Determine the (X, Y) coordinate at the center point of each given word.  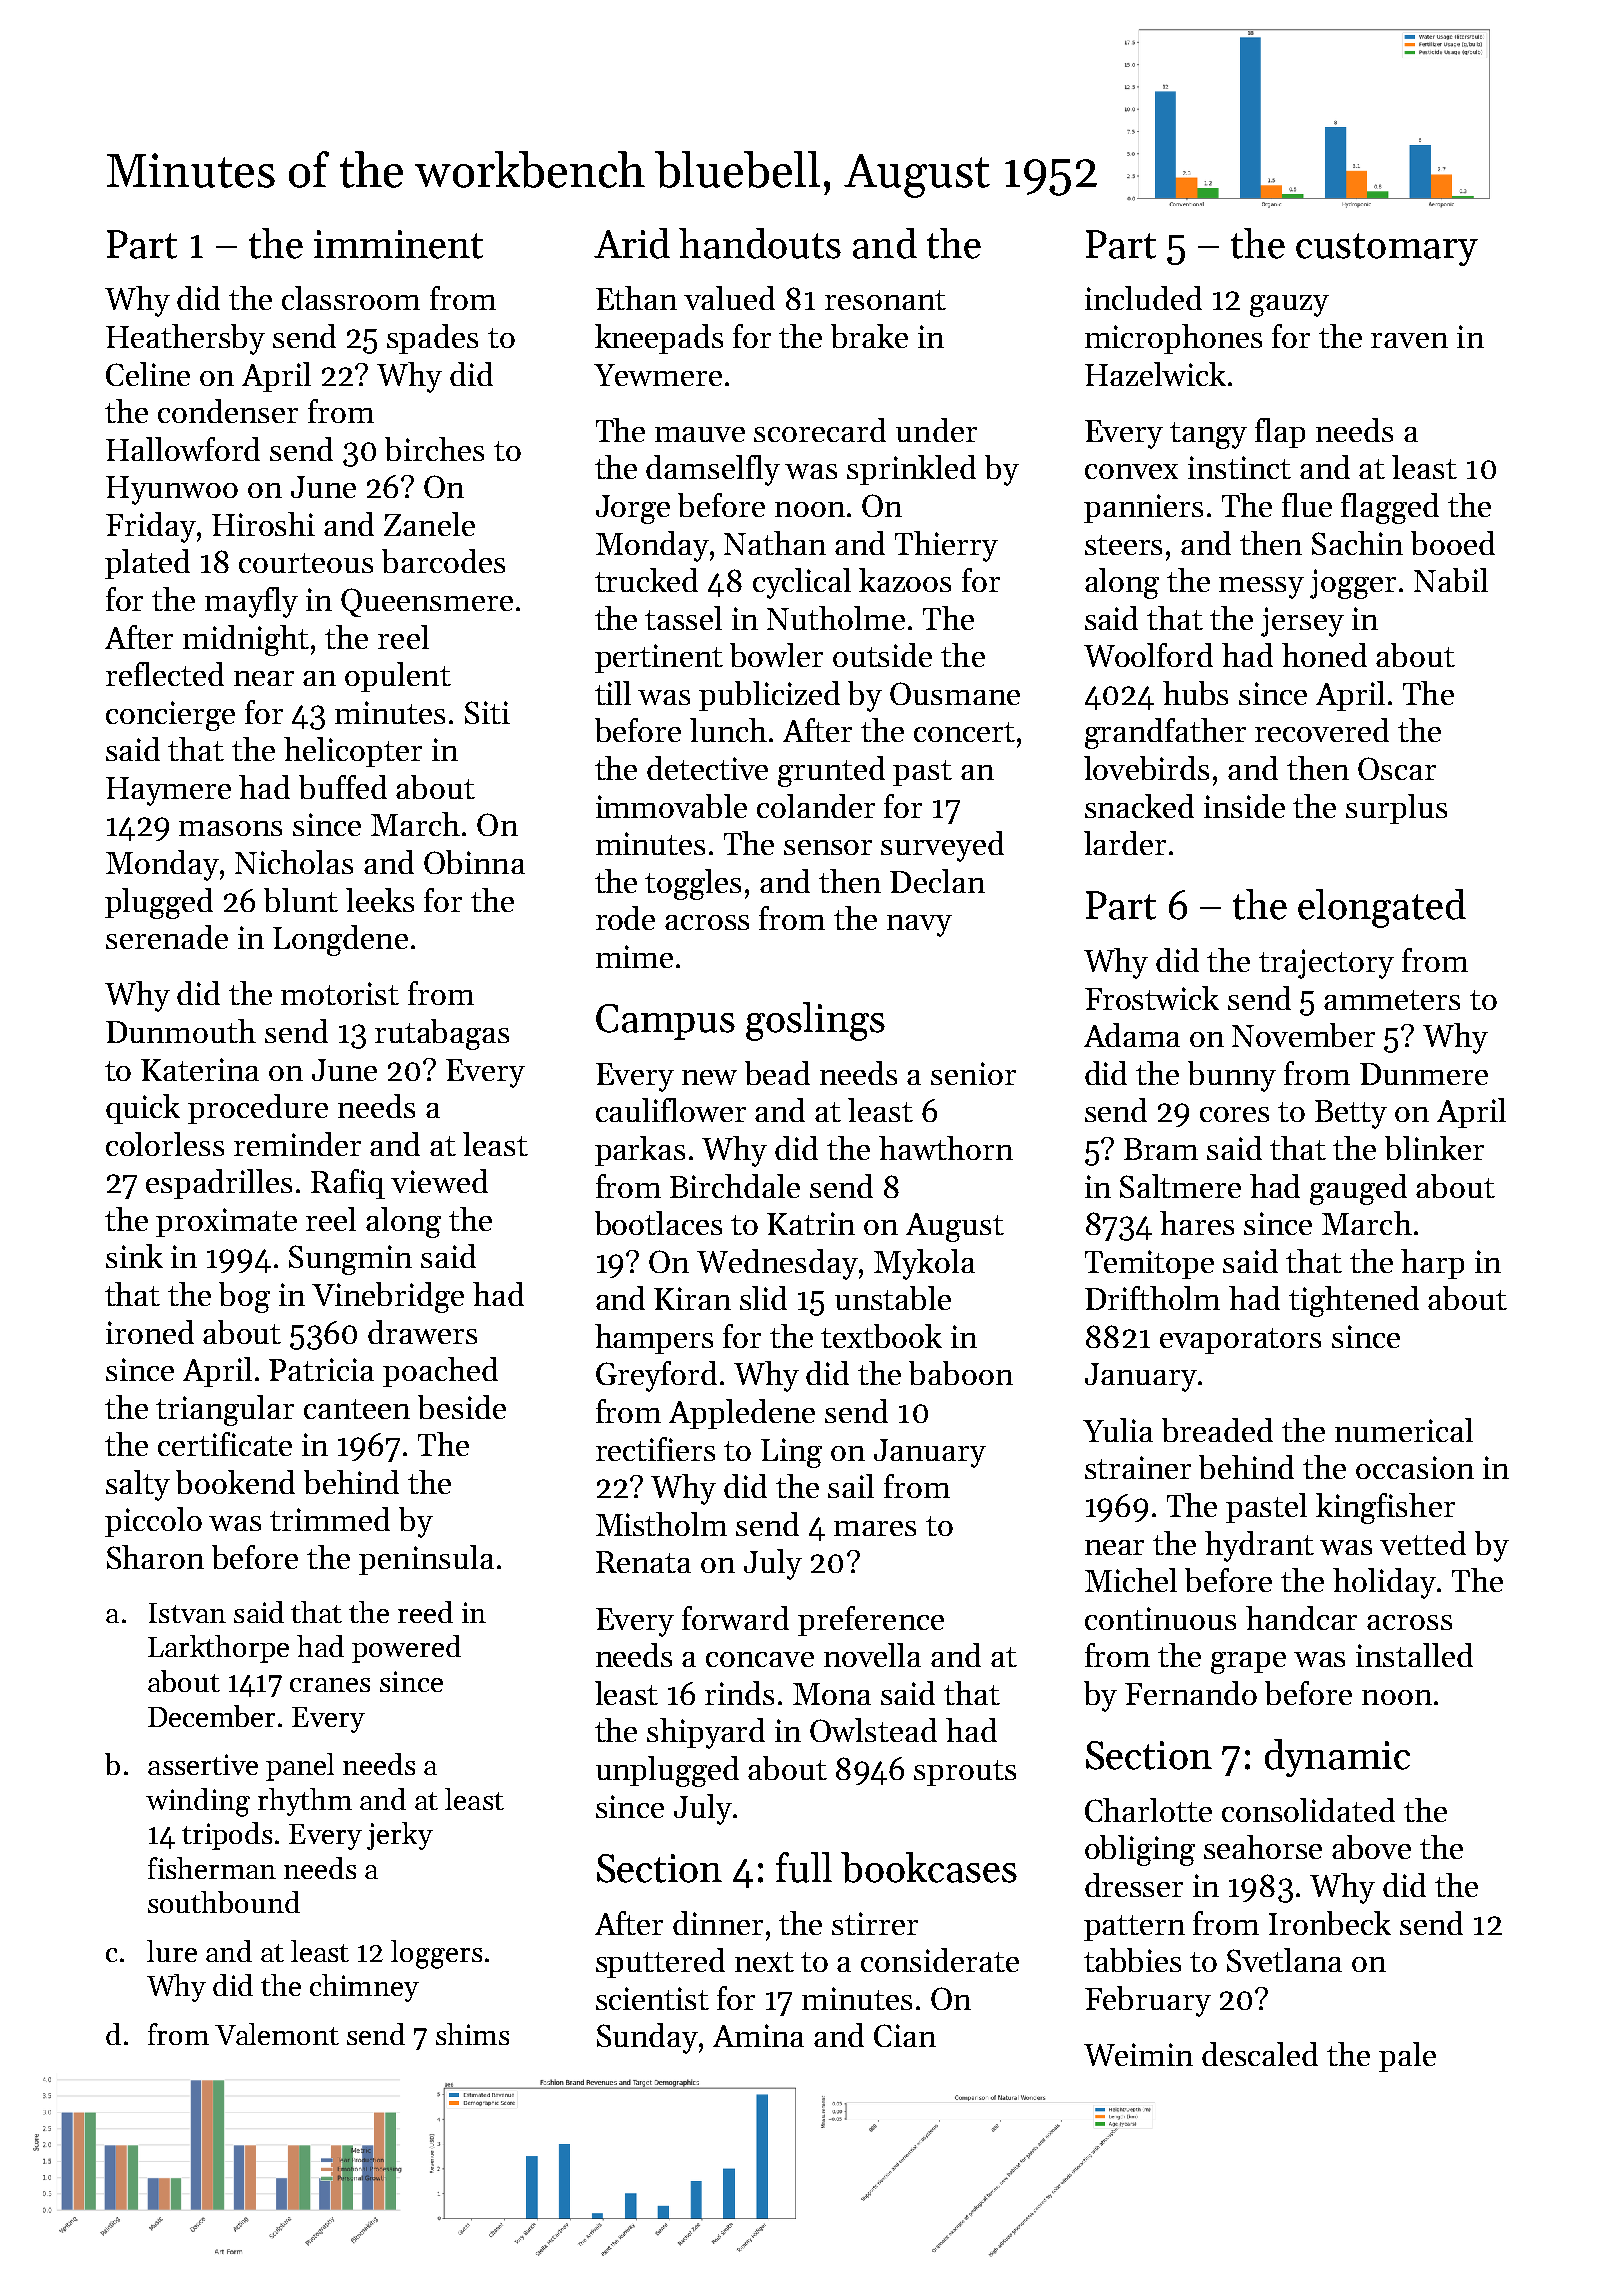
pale (1407, 2057)
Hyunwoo (172, 490)
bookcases (929, 1867)
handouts (760, 243)
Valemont (277, 2034)
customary (1387, 249)
